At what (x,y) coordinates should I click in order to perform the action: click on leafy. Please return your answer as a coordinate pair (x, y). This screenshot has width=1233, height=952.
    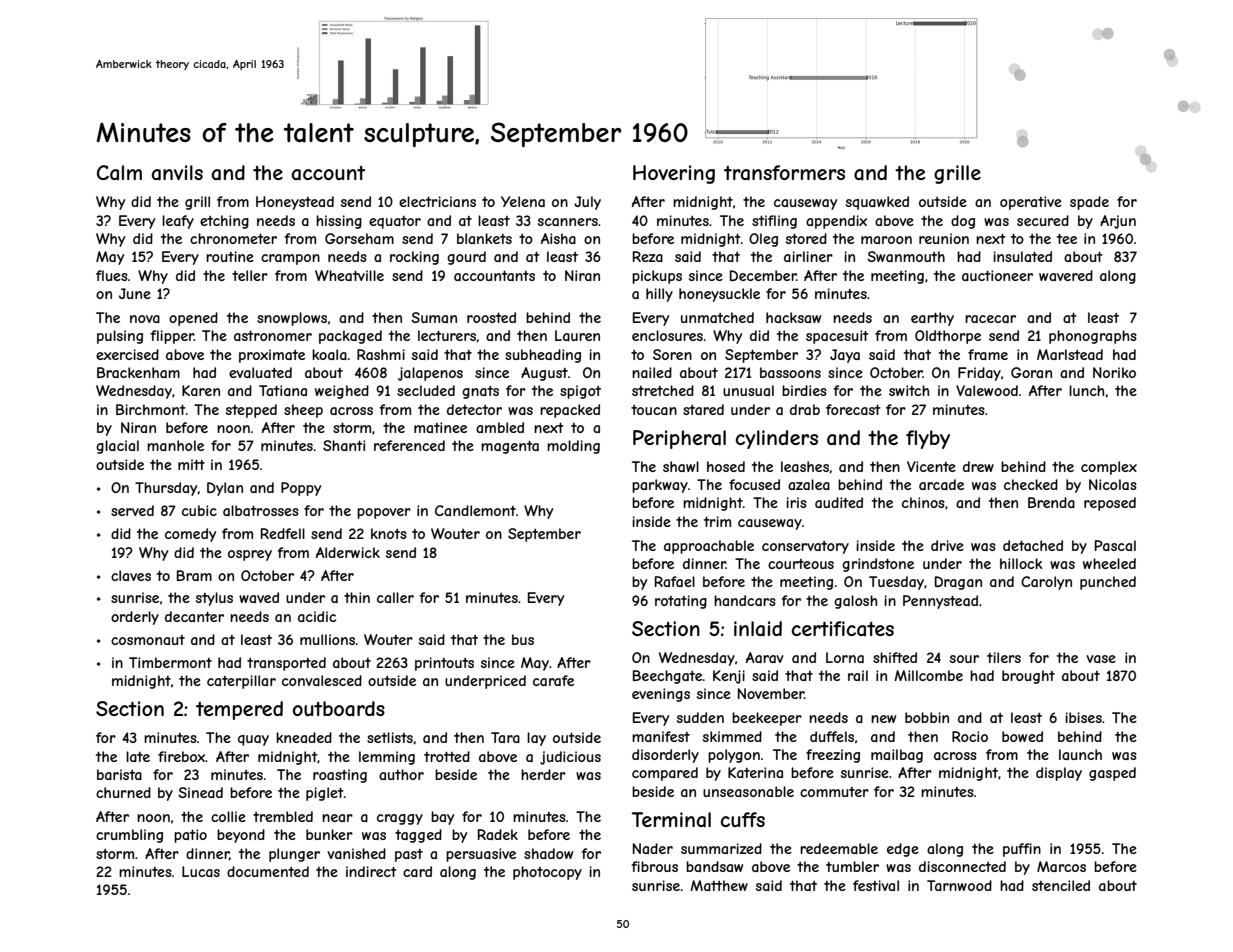
    Looking at the image, I should click on (178, 222).
